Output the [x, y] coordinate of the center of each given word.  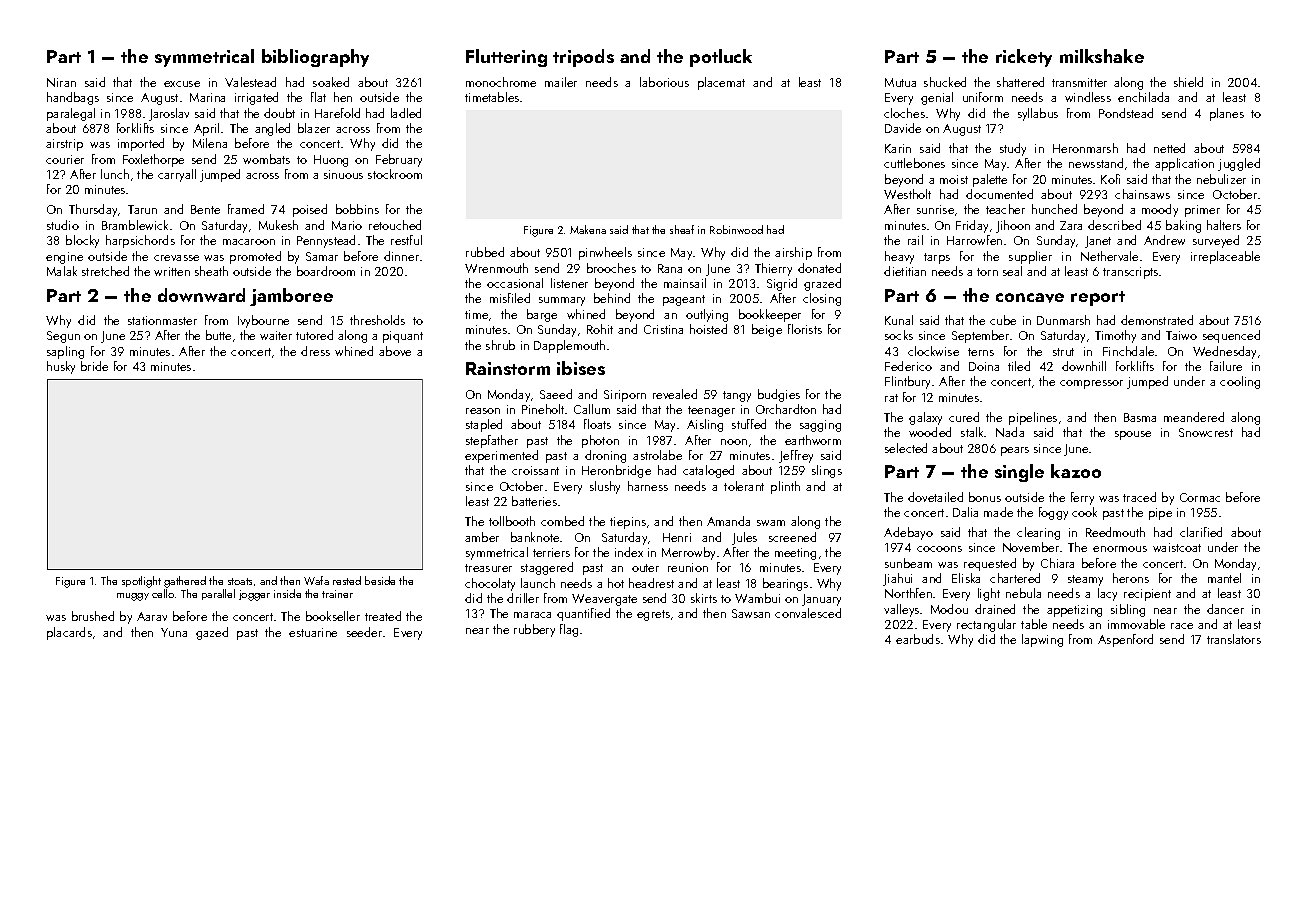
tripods [583, 58]
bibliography [315, 58]
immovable [1136, 624]
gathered [185, 582]
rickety [1024, 58]
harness [648, 486]
